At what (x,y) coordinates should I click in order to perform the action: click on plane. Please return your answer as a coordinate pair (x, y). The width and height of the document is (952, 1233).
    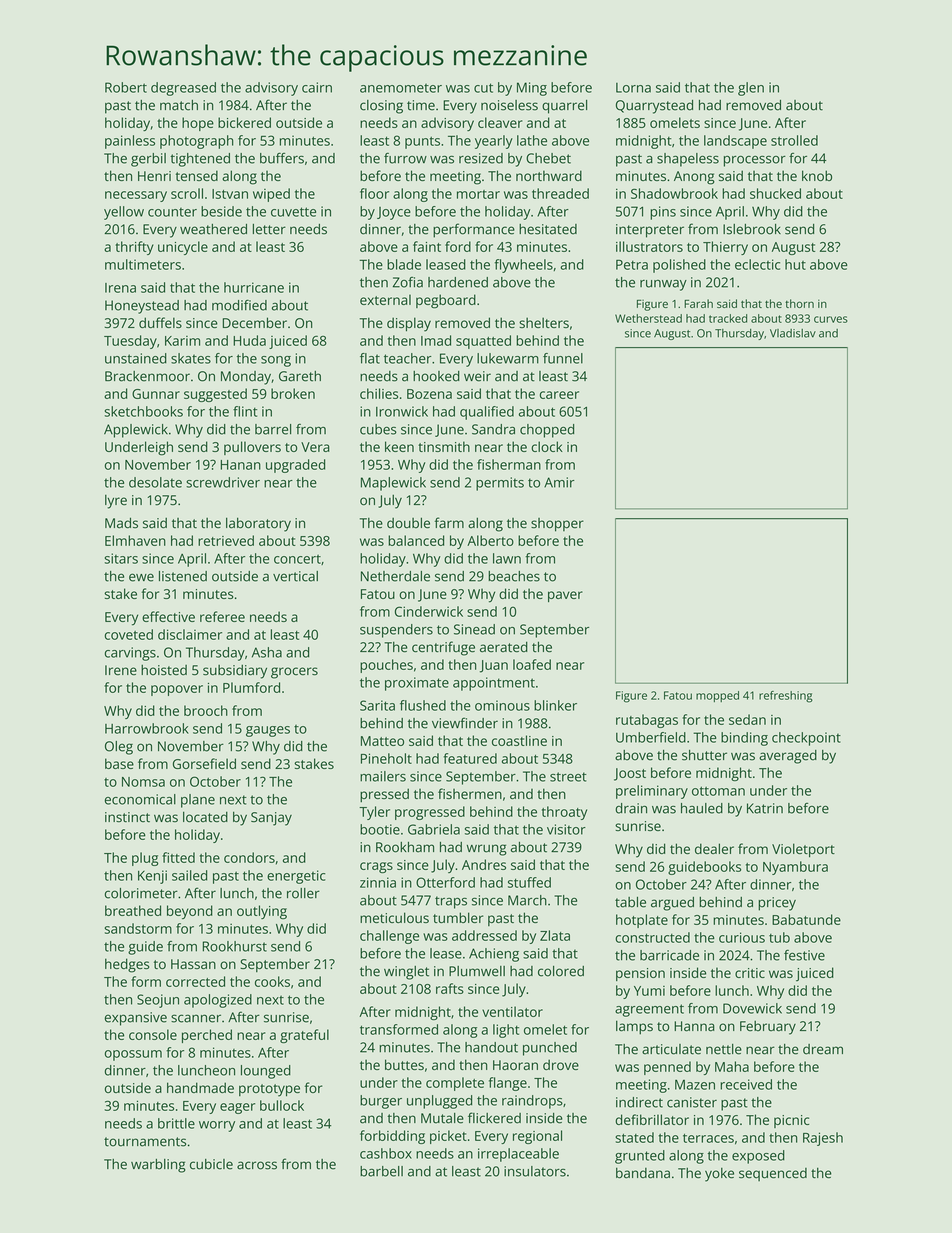
    Looking at the image, I should click on (198, 801).
